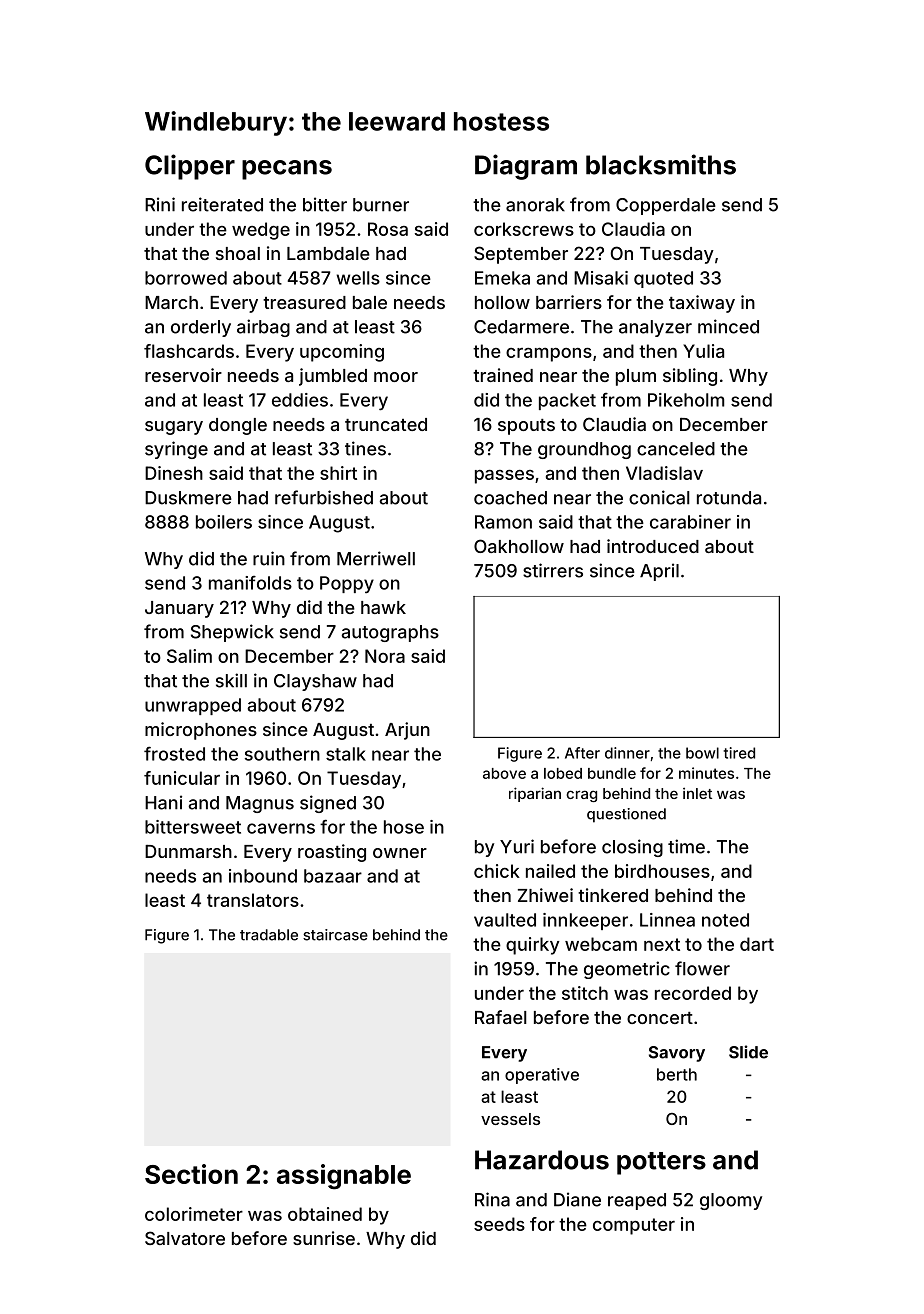  Describe the element at coordinates (526, 167) in the screenshot. I see `Diagram` at that location.
